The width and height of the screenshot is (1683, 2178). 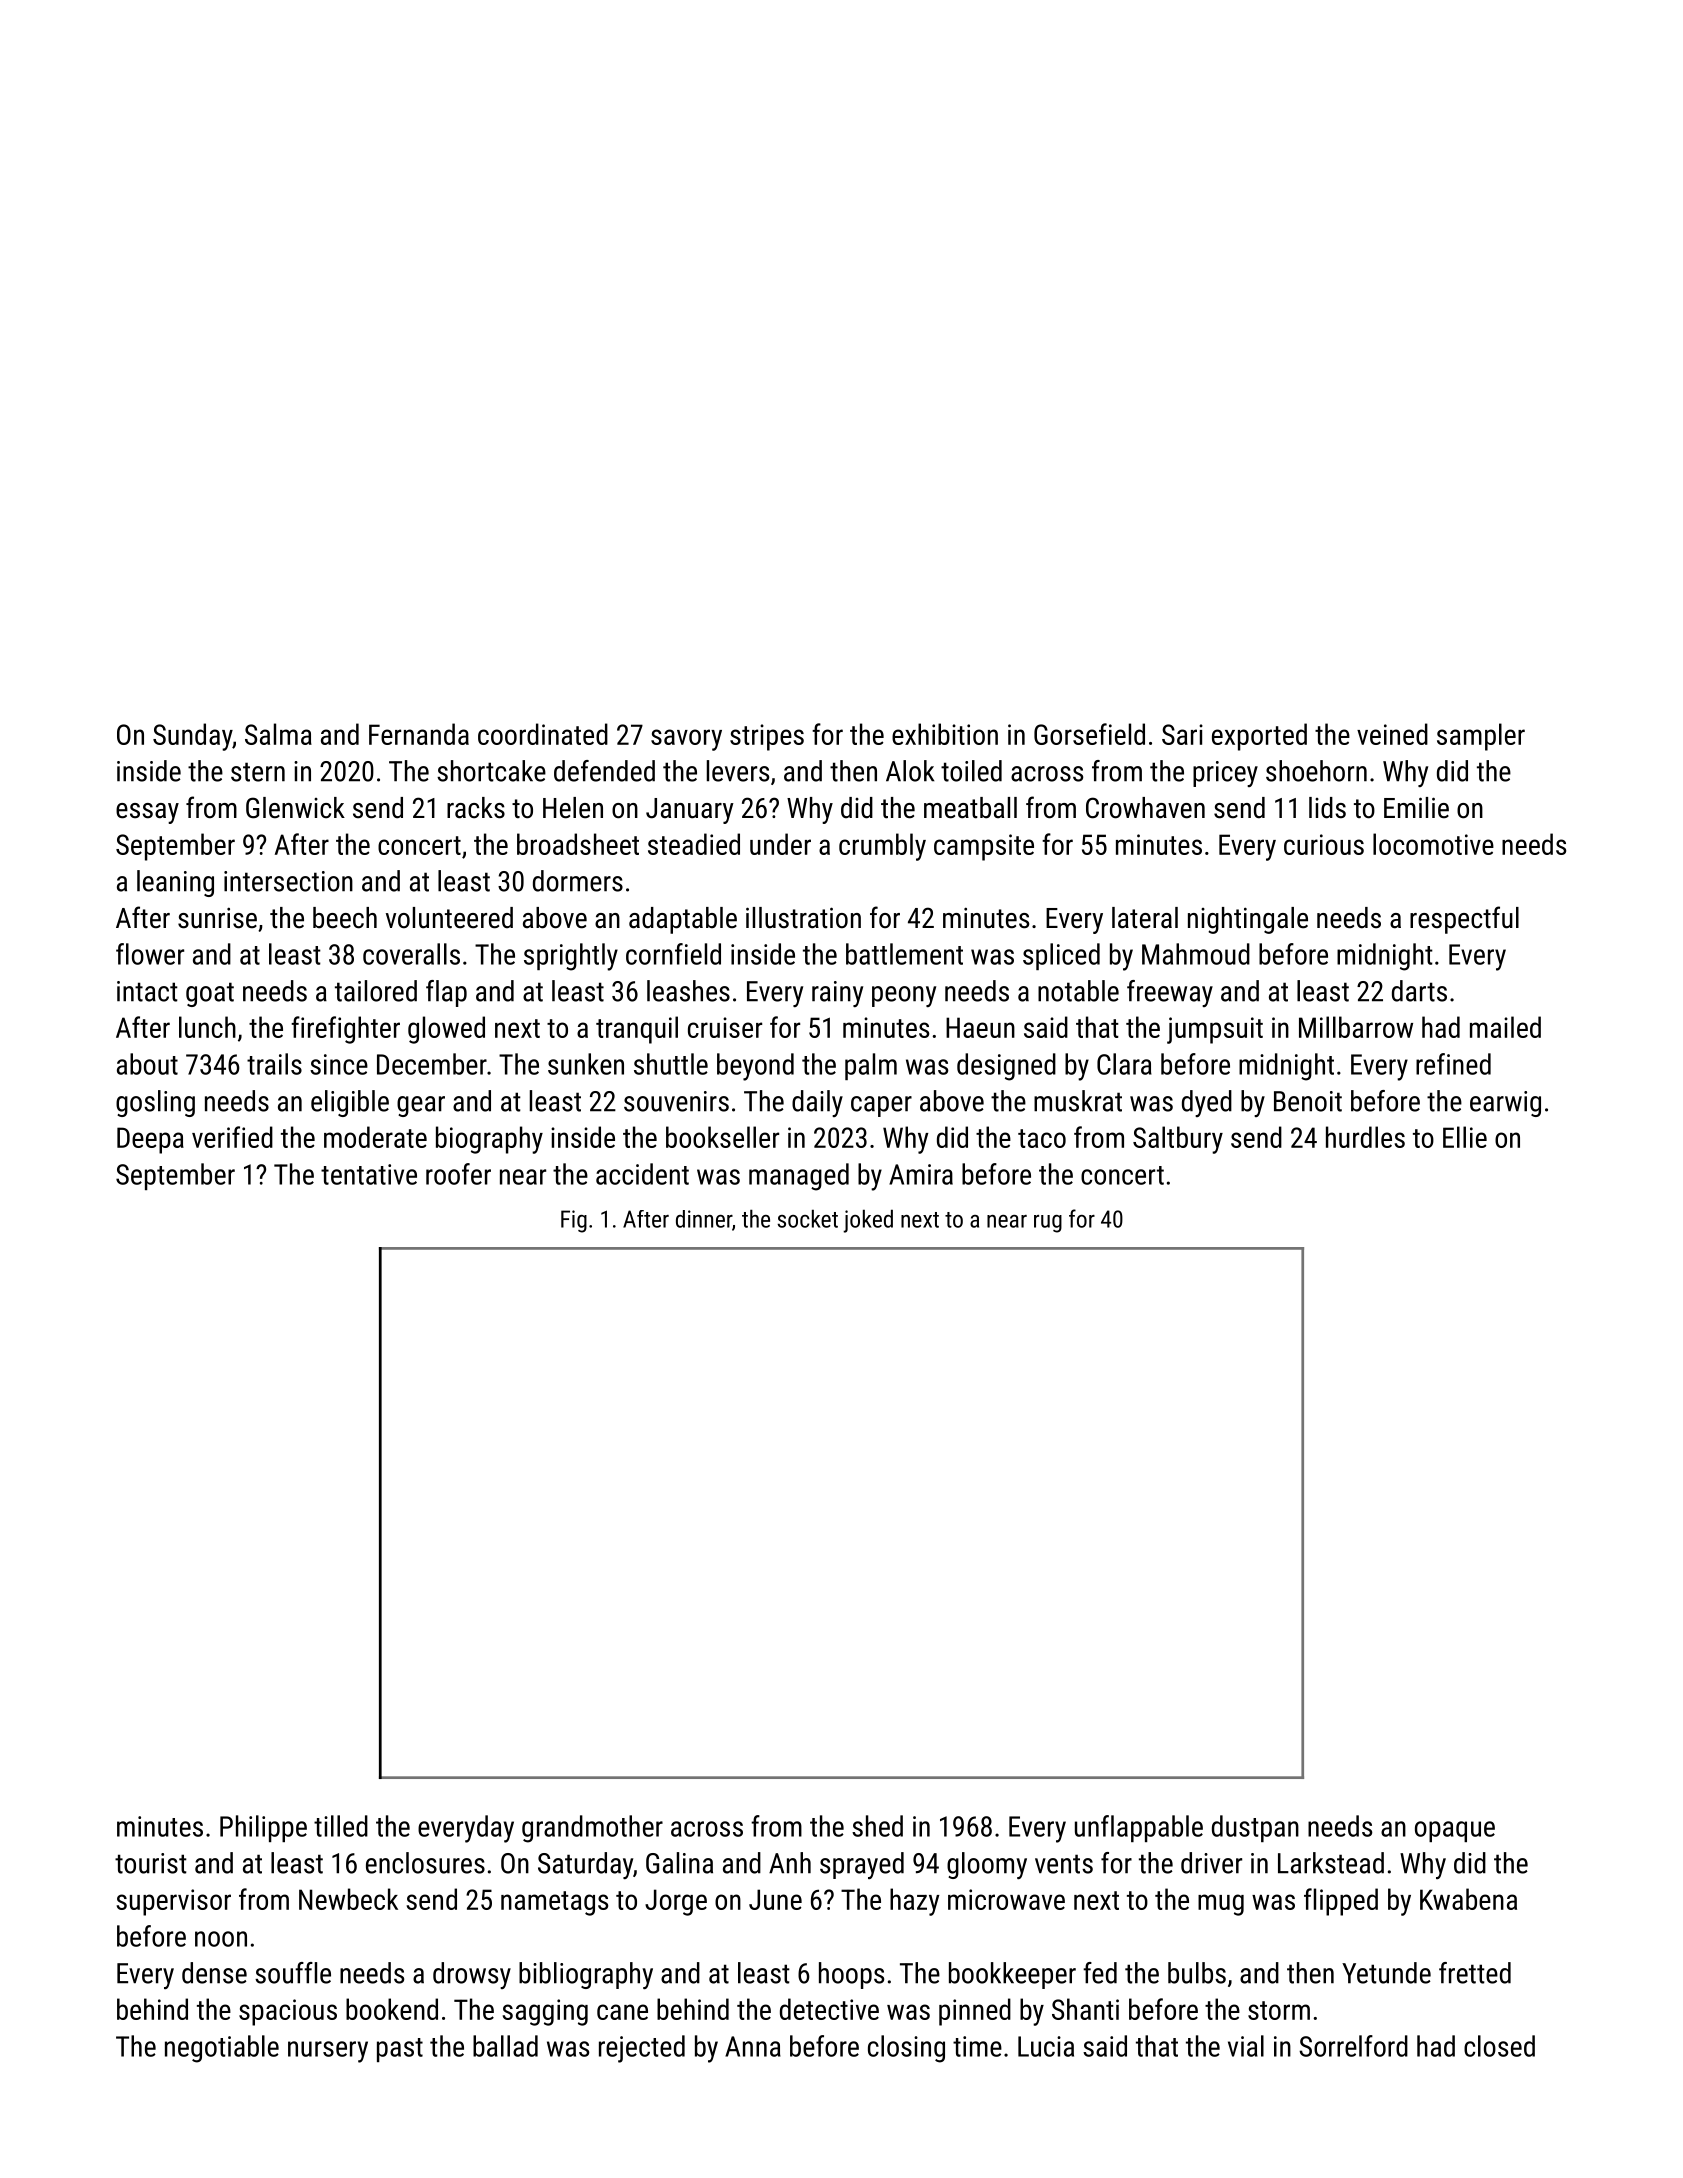 I want to click on gloomy, so click(x=987, y=1866).
